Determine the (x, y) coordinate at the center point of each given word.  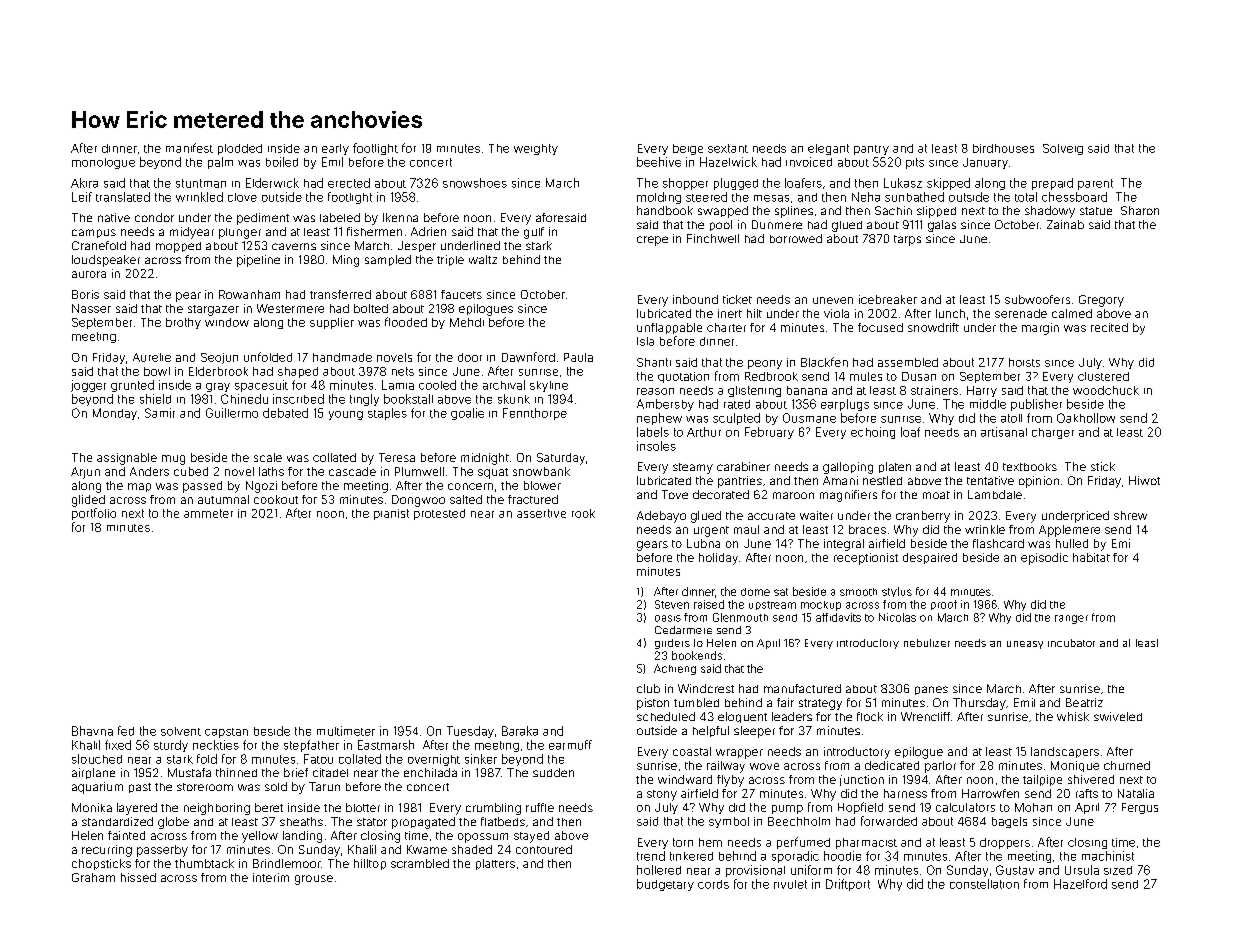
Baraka (520, 731)
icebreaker (888, 299)
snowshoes (475, 183)
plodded (240, 149)
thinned (236, 772)
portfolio (94, 514)
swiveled (1118, 716)
